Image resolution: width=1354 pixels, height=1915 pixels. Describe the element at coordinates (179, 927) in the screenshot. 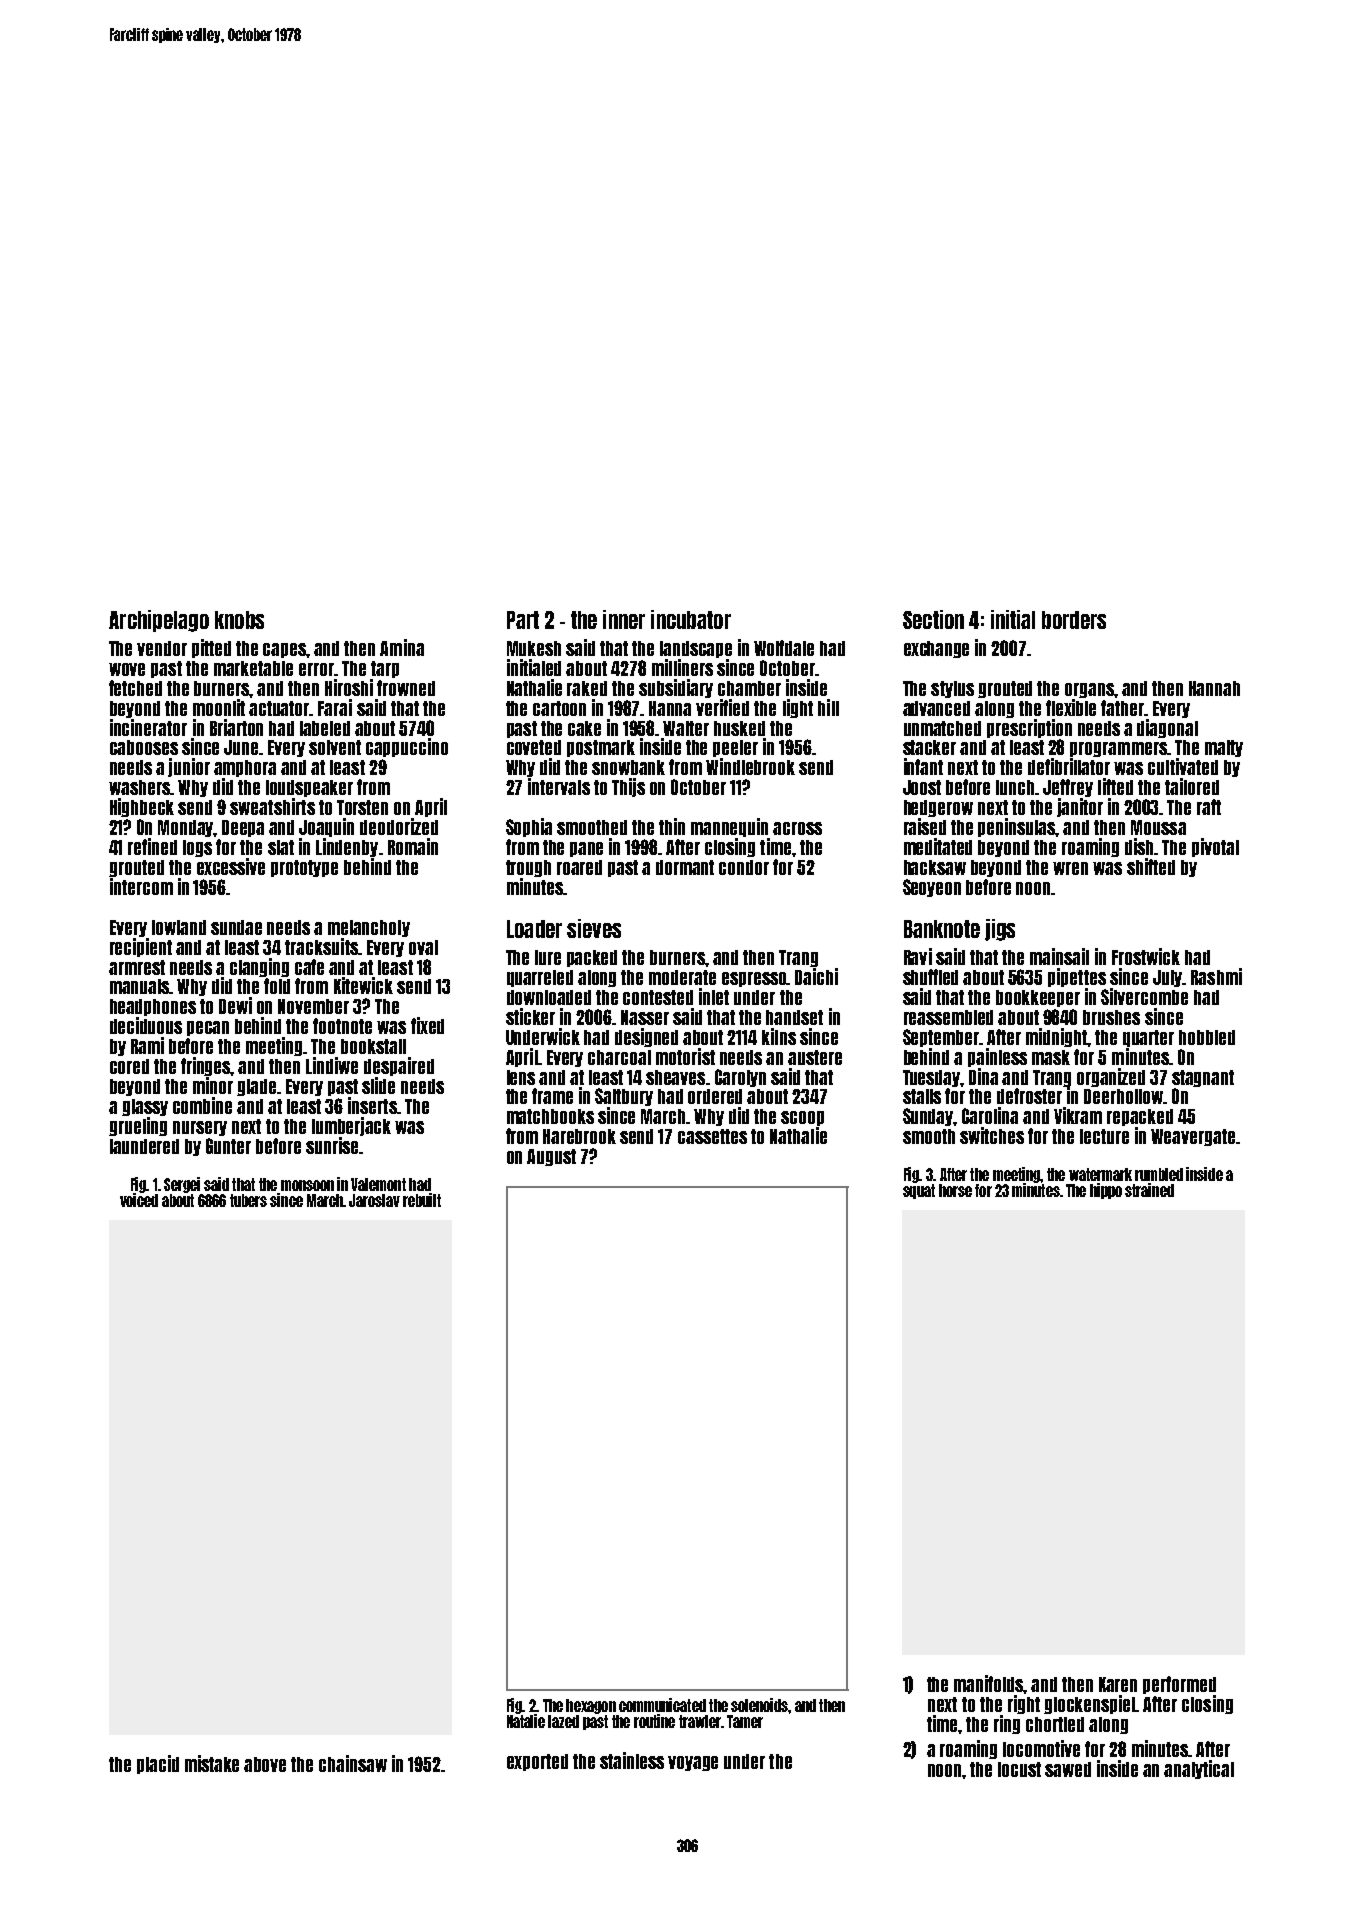

I see `lowland` at that location.
